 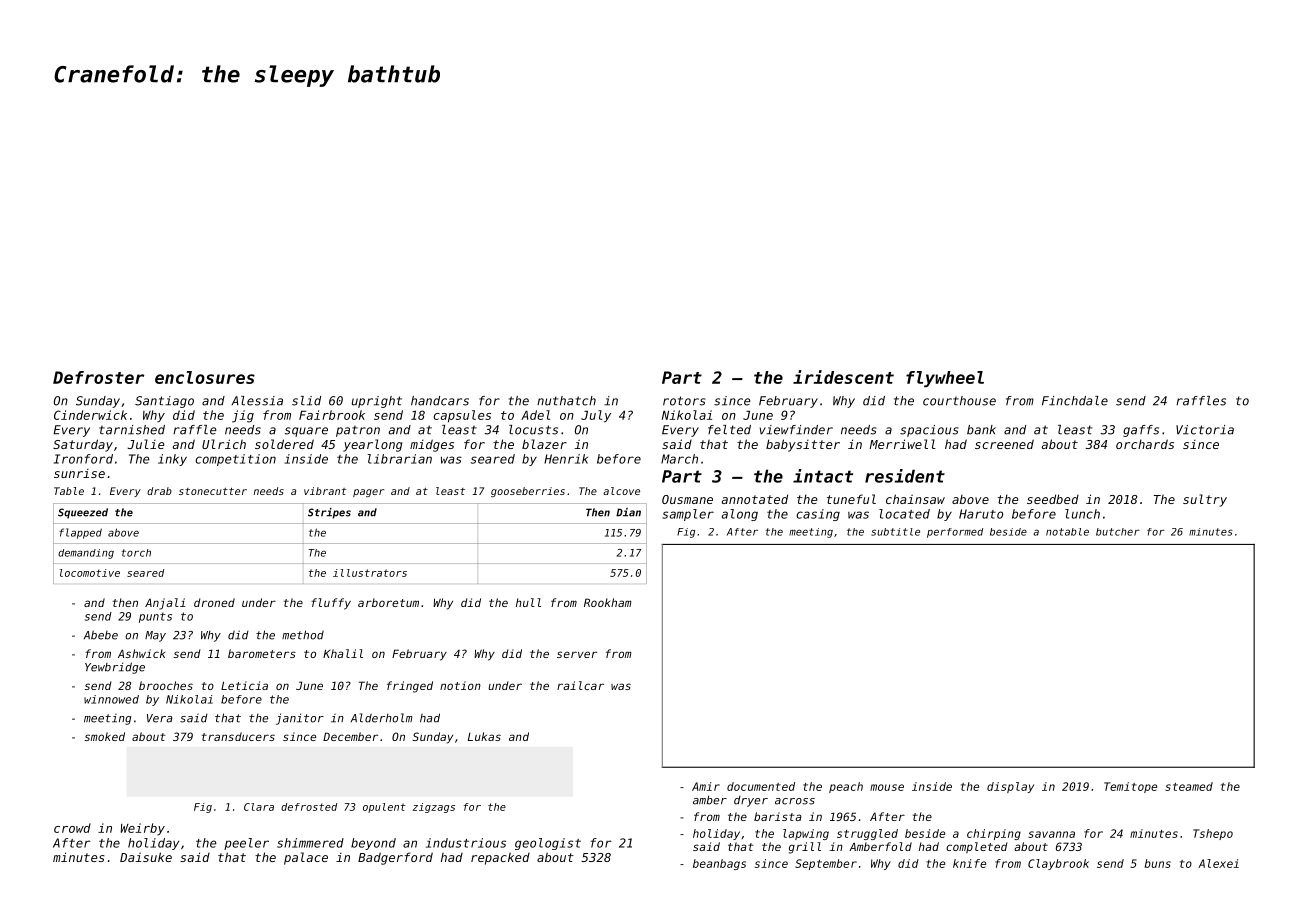 What do you see at coordinates (306, 858) in the screenshot?
I see `palace` at bounding box center [306, 858].
